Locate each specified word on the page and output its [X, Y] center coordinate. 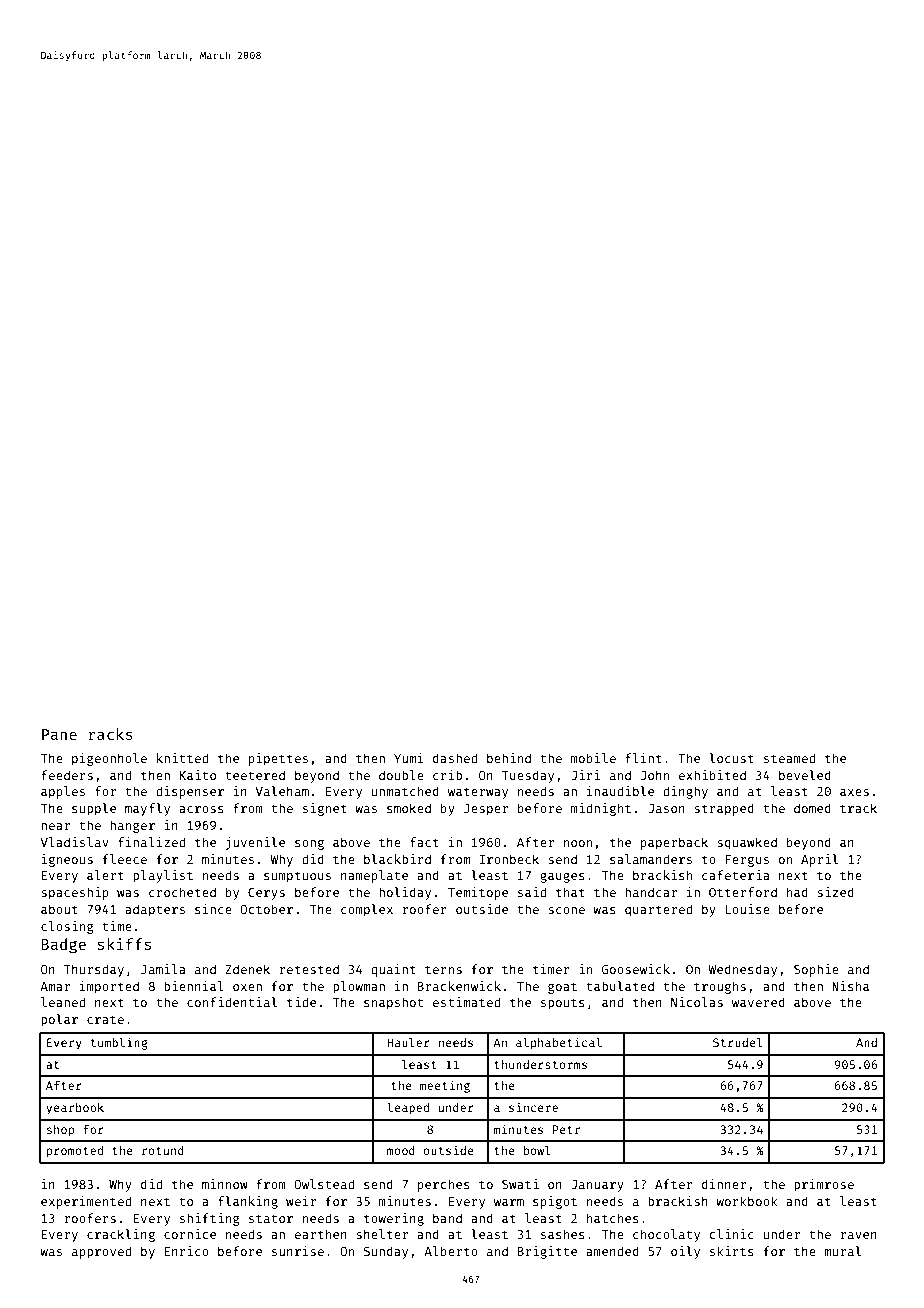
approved [101, 1252]
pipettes [278, 759]
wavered [758, 1002]
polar [59, 1020]
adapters [155, 910]
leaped [408, 1108]
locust [731, 758]
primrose [824, 1185]
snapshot [393, 1003]
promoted [75, 1152]
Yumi [409, 758]
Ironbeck [509, 859]
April [819, 860]
